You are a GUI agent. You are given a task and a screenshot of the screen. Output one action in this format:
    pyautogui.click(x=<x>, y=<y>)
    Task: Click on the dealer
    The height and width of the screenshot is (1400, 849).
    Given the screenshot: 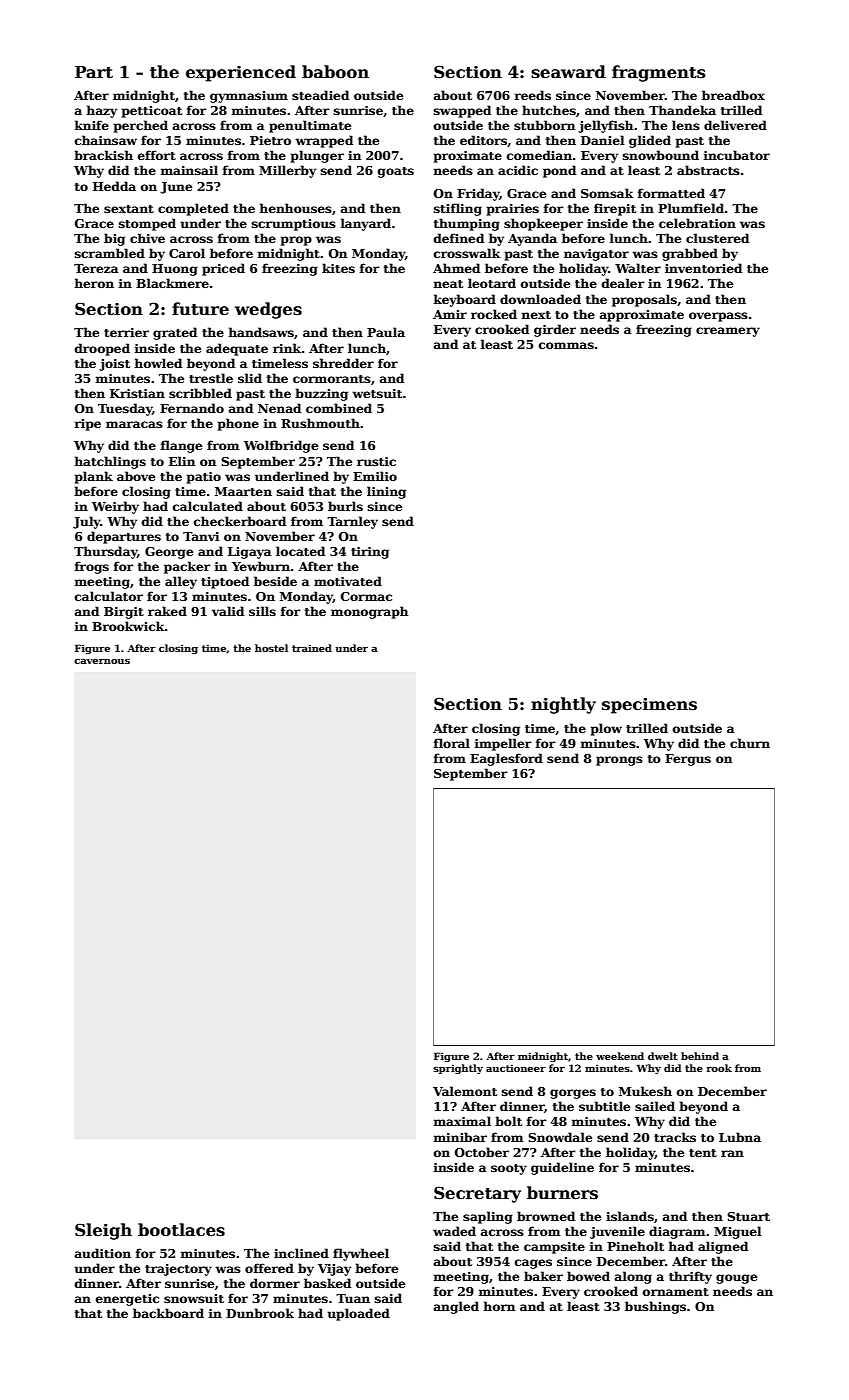 What is the action you would take?
    pyautogui.click(x=623, y=283)
